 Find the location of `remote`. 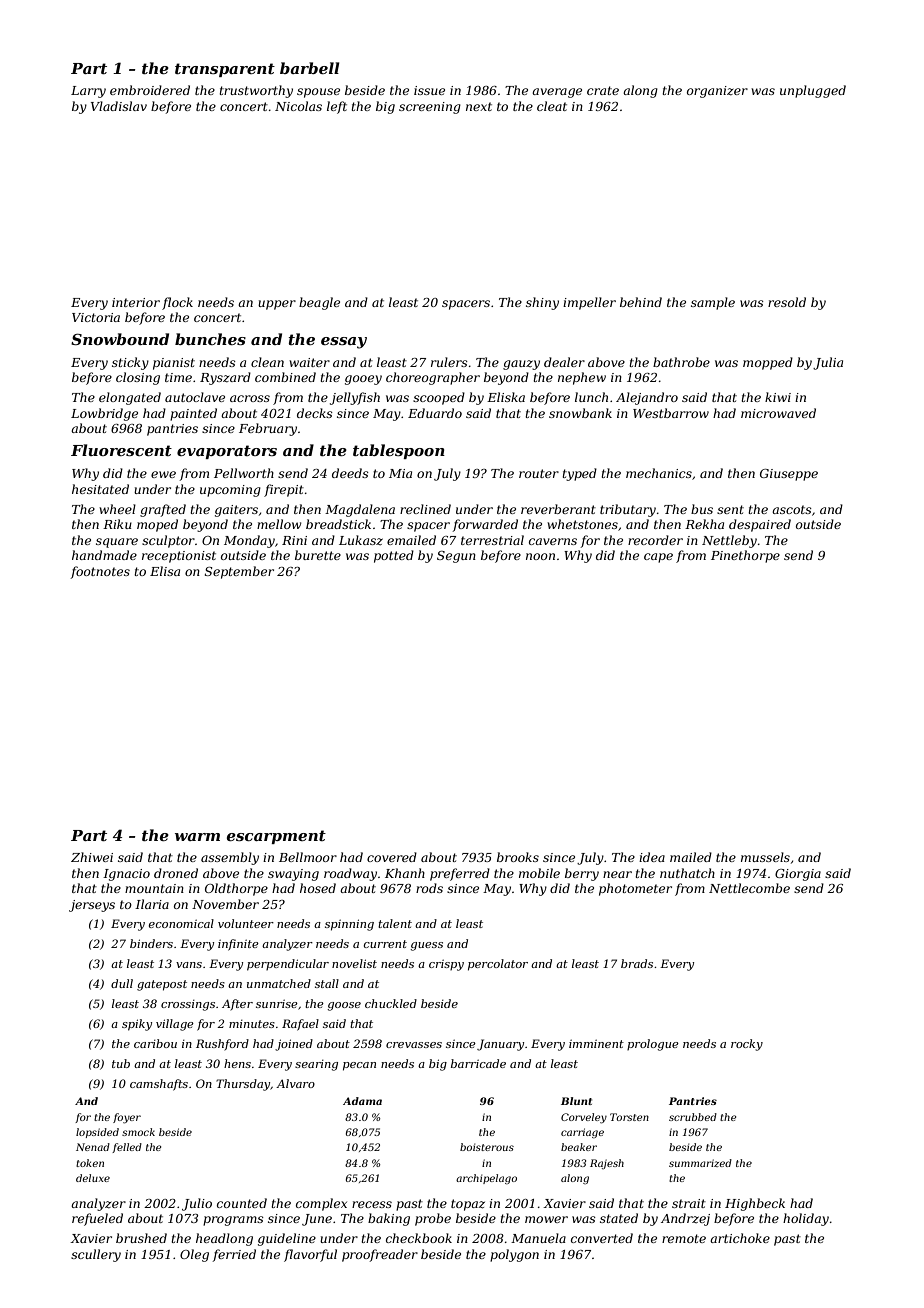

remote is located at coordinates (684, 1238).
